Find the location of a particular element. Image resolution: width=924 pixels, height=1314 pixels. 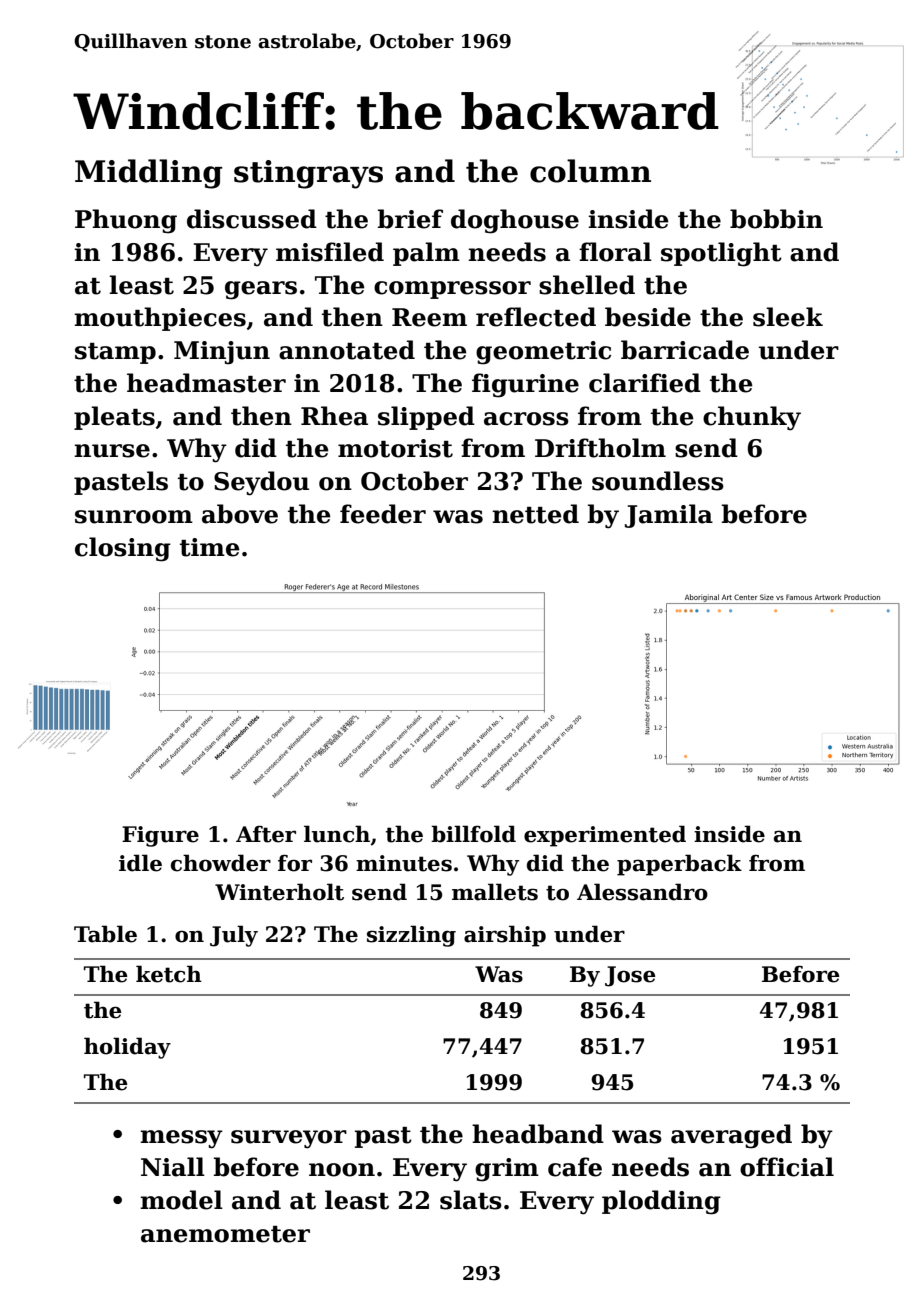

model is located at coordinates (181, 1200).
